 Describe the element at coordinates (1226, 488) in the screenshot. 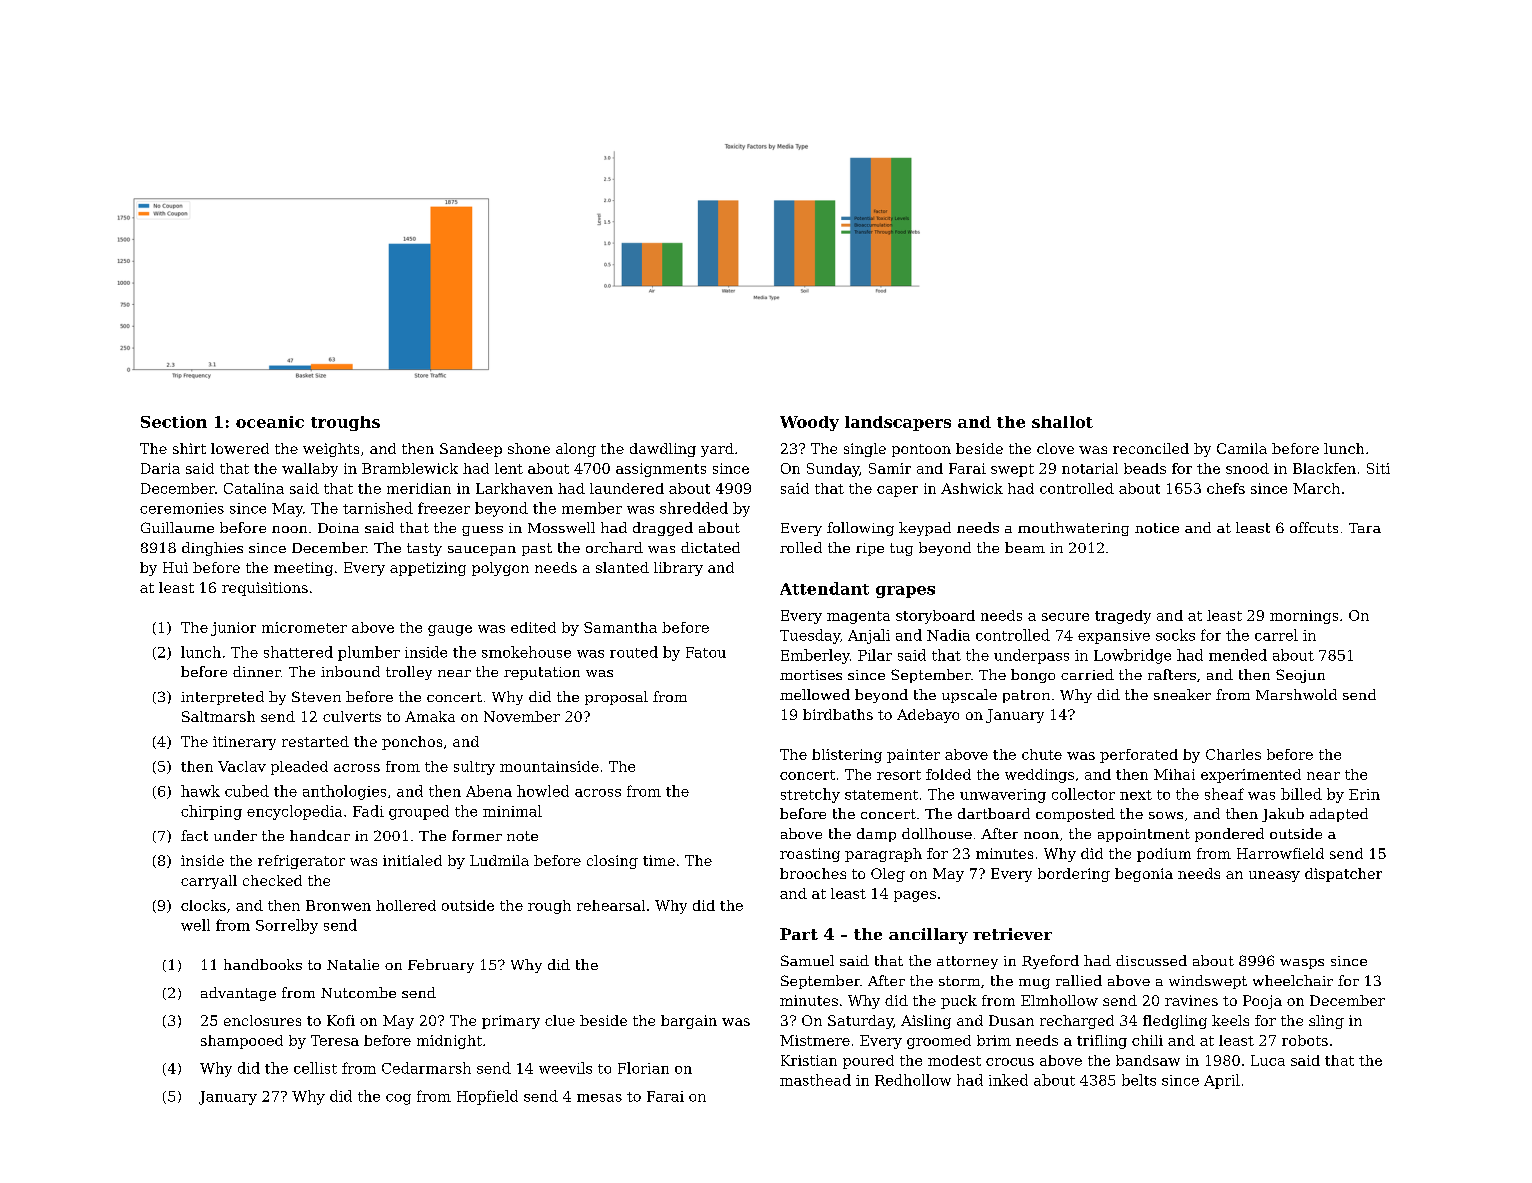

I see `chefs` at that location.
